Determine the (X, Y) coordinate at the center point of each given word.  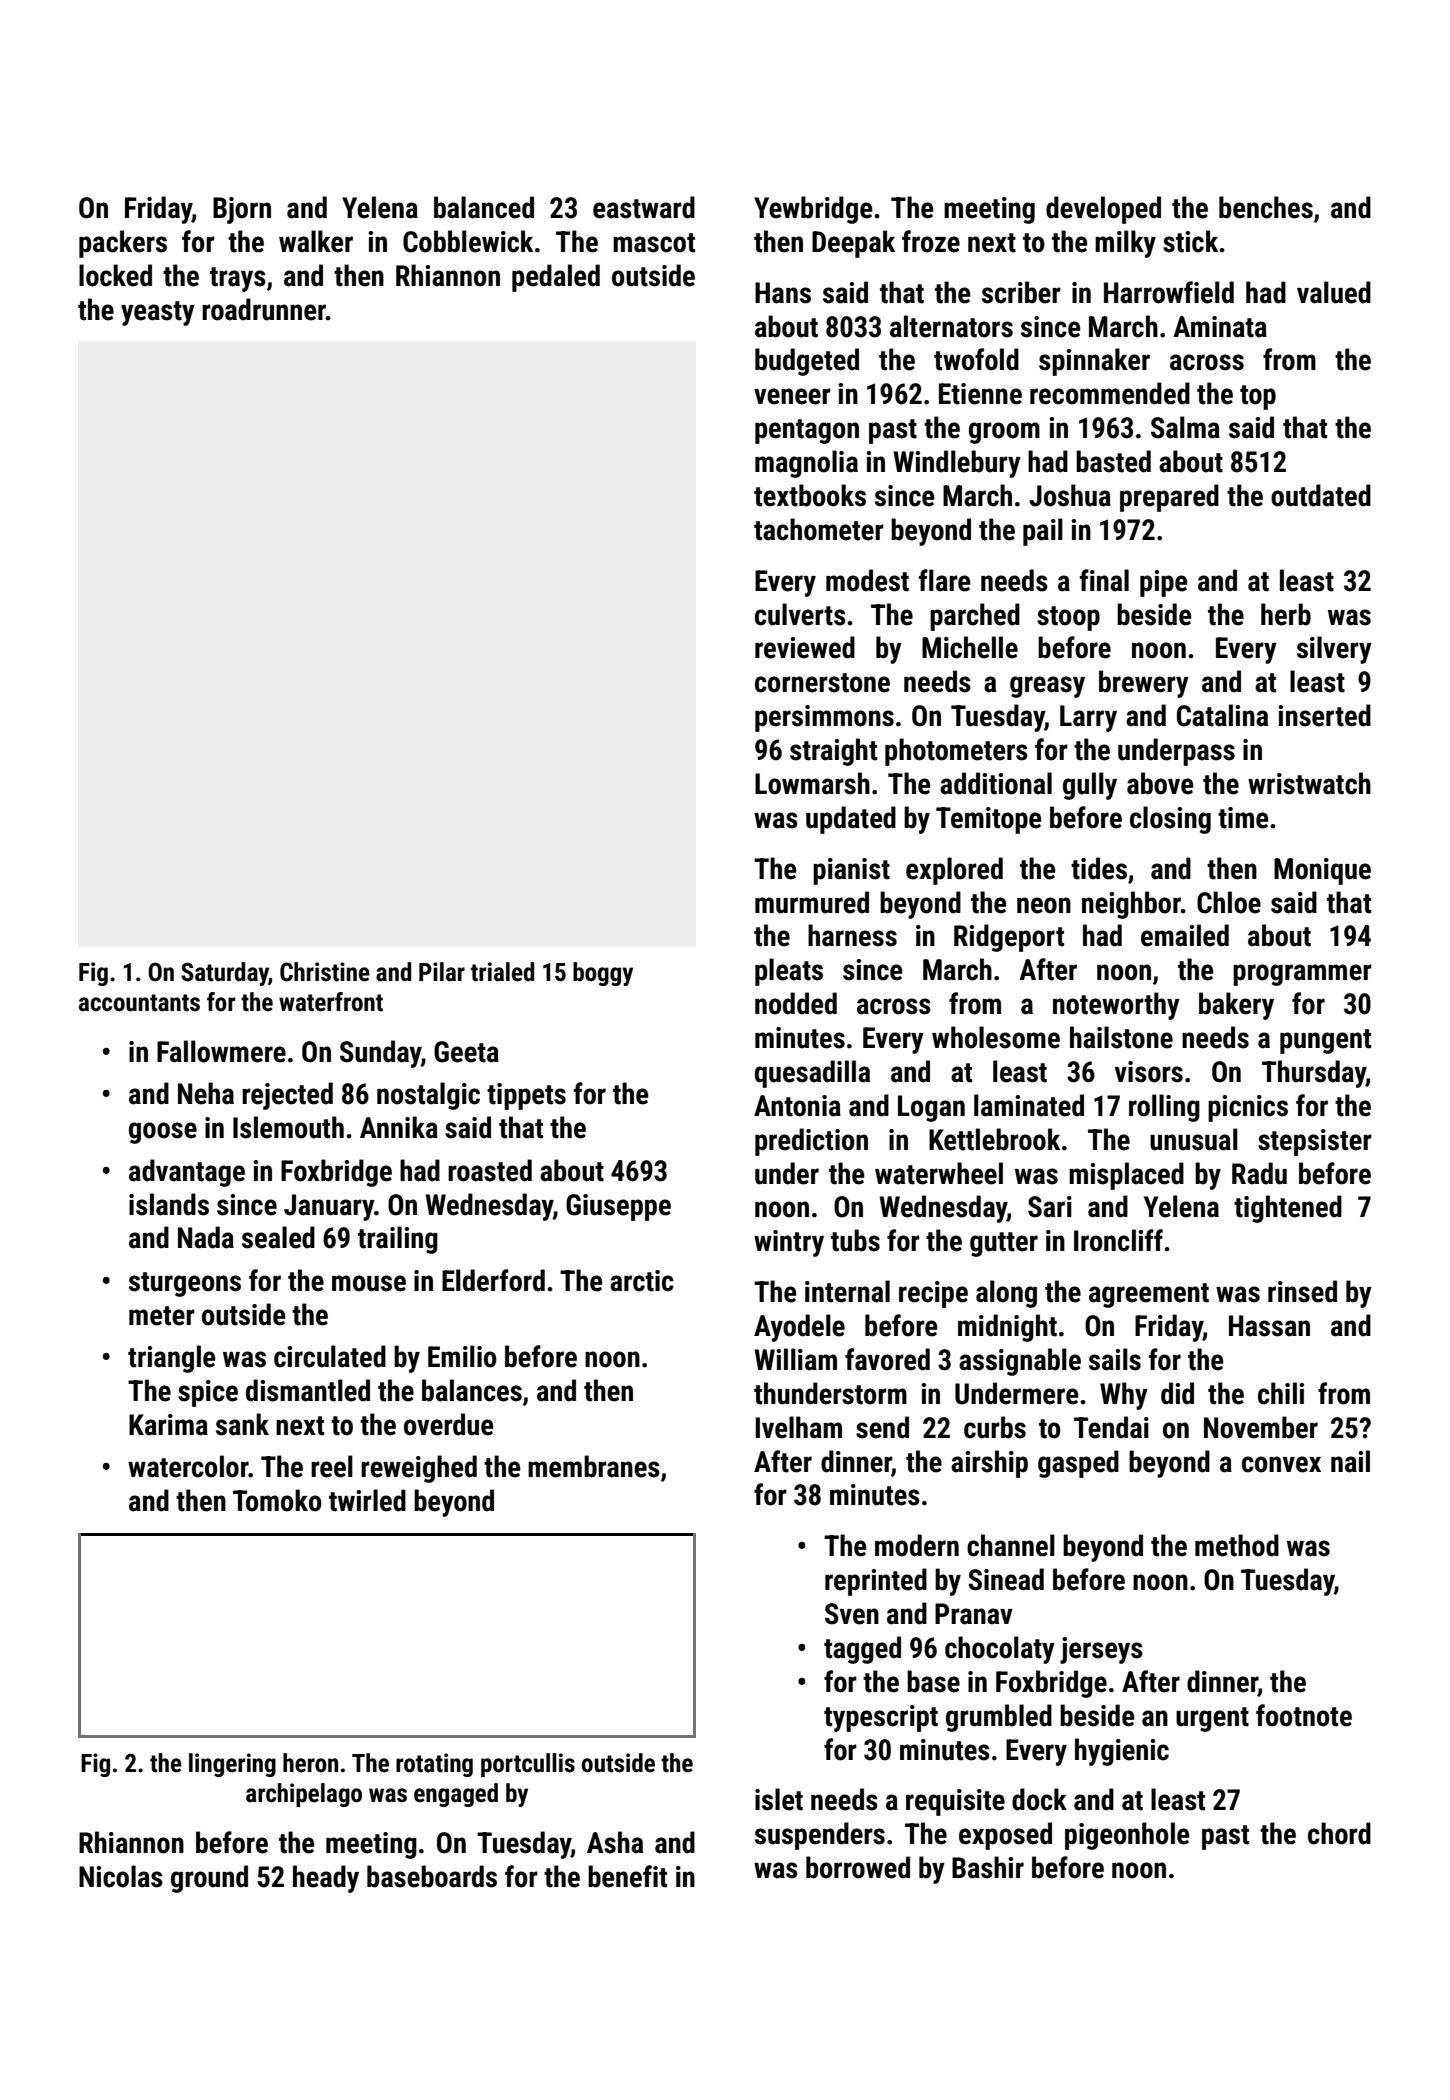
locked (115, 275)
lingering (232, 1765)
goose (163, 1133)
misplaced (1126, 1176)
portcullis (528, 1765)
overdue (448, 1424)
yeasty (158, 313)
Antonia (797, 1106)
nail (1350, 1461)
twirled (367, 1500)
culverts (800, 614)
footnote (1304, 1715)
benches (1266, 207)
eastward (644, 207)
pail (1043, 532)
